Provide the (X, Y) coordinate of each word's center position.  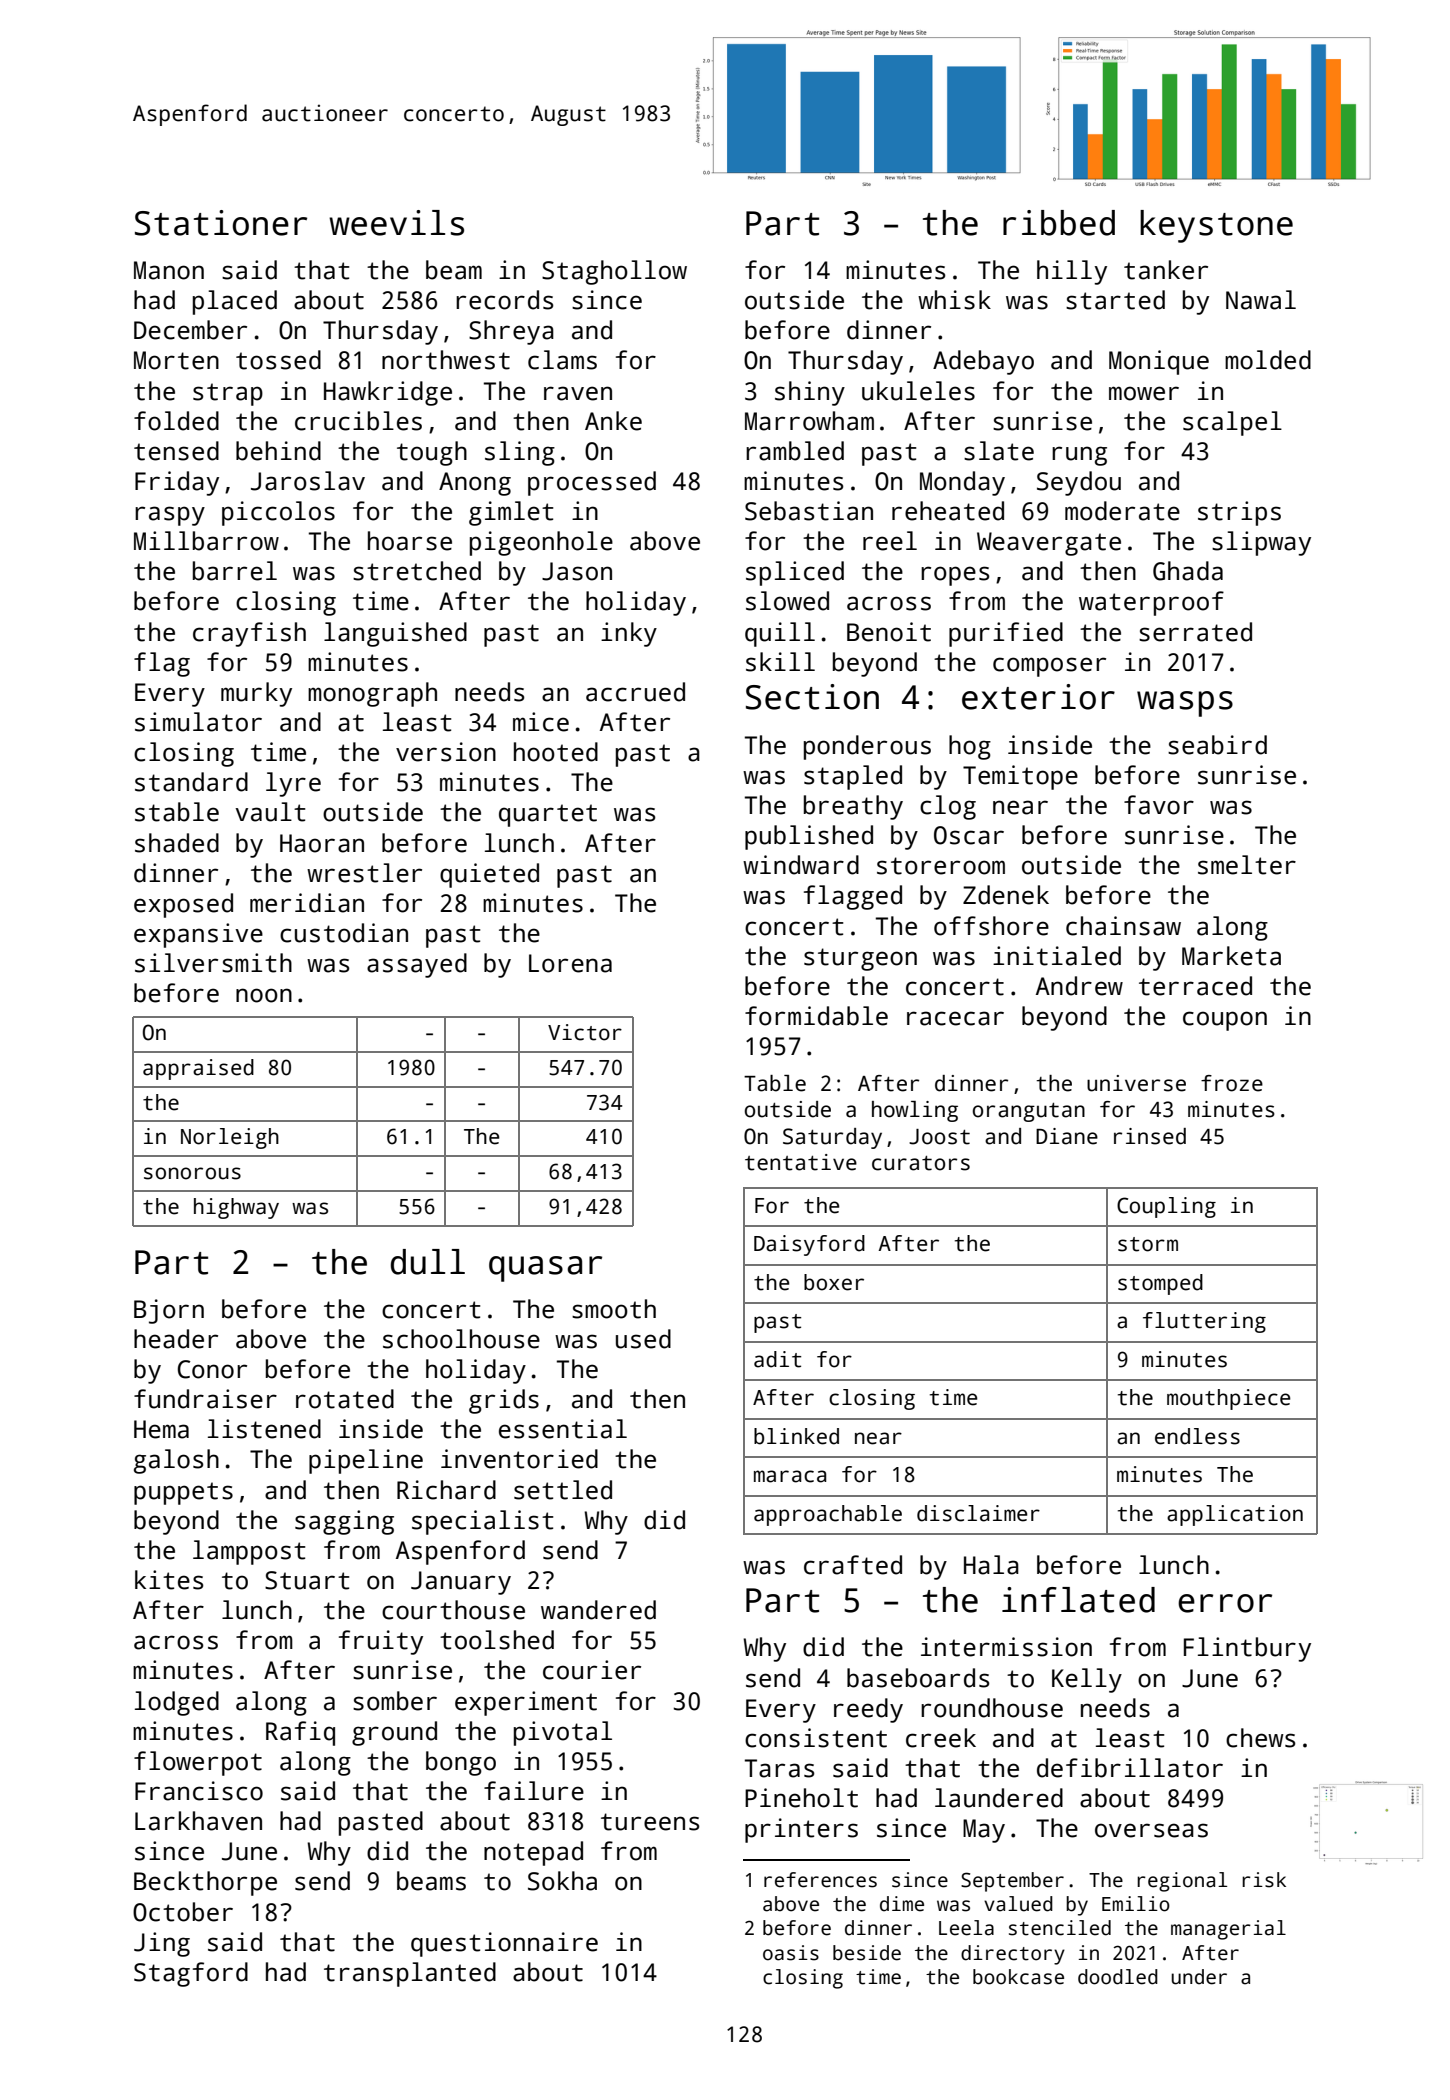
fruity (381, 1642)
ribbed (1059, 223)
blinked (796, 1436)
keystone (1216, 226)
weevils (396, 223)
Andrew (1079, 986)
